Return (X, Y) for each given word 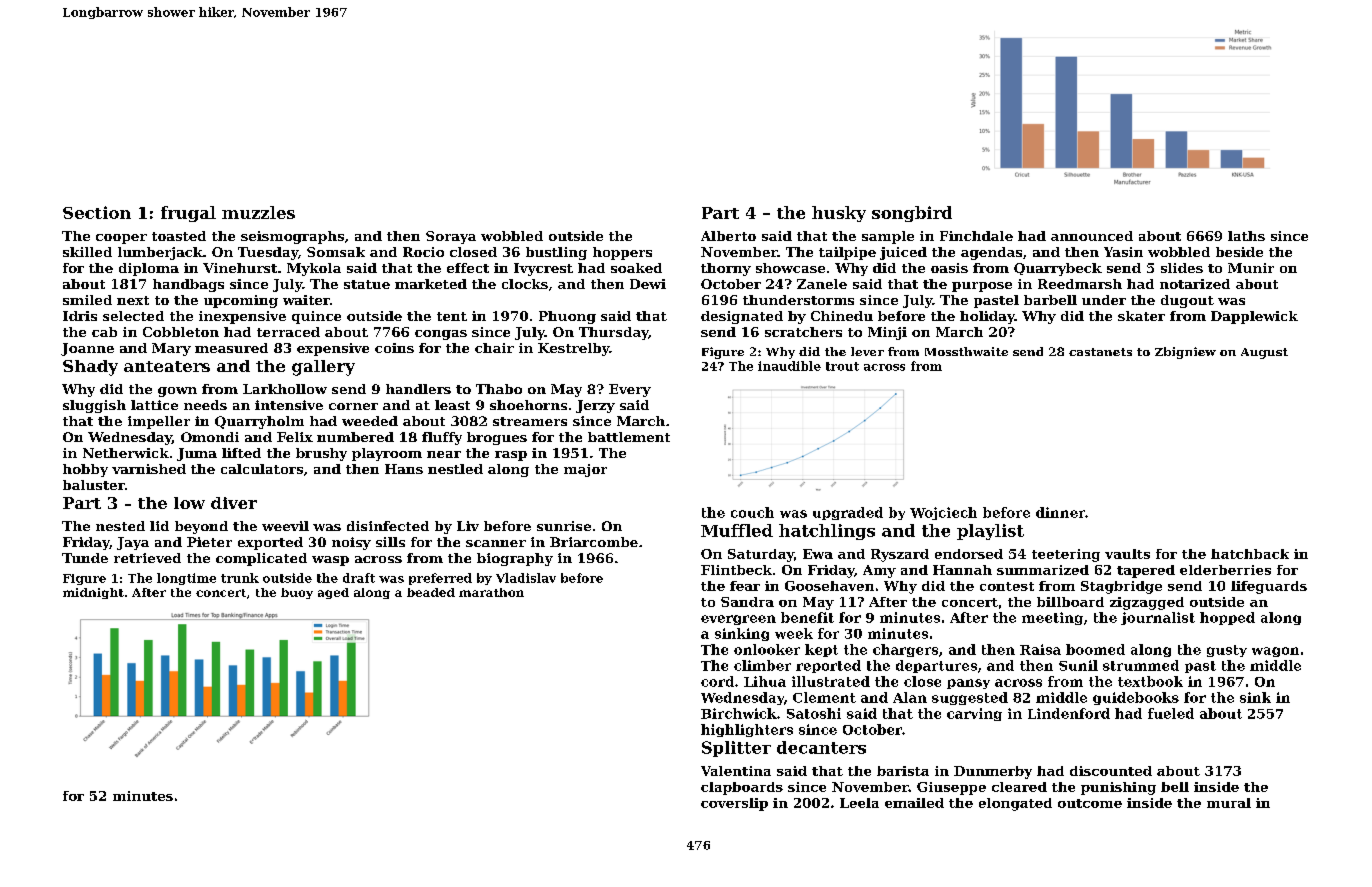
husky (839, 214)
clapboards (742, 788)
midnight (93, 593)
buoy (297, 593)
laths (1246, 236)
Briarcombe (594, 542)
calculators (262, 469)
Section (97, 212)
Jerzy (595, 406)
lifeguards (1269, 587)
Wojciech (943, 513)
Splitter (736, 749)
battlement (629, 437)
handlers (418, 389)
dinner (1060, 512)
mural (1229, 803)
